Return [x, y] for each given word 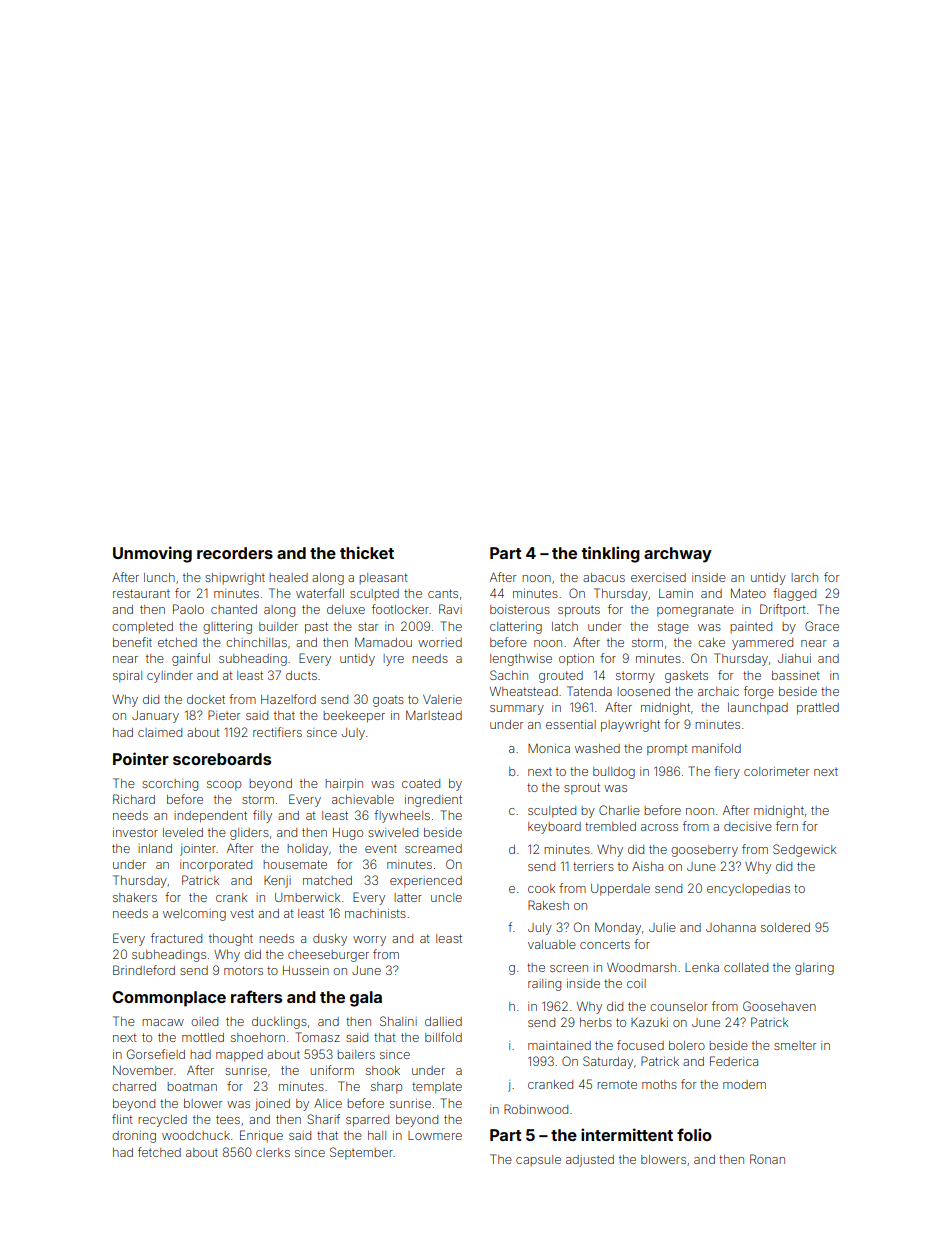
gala [366, 999]
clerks [273, 1152]
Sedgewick [804, 850]
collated [746, 967]
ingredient [433, 801]
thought [231, 940]
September [361, 1153]
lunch [159, 577]
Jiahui [794, 658]
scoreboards [222, 759]
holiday [307, 850]
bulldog [614, 773]
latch [565, 626]
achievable [363, 799]
